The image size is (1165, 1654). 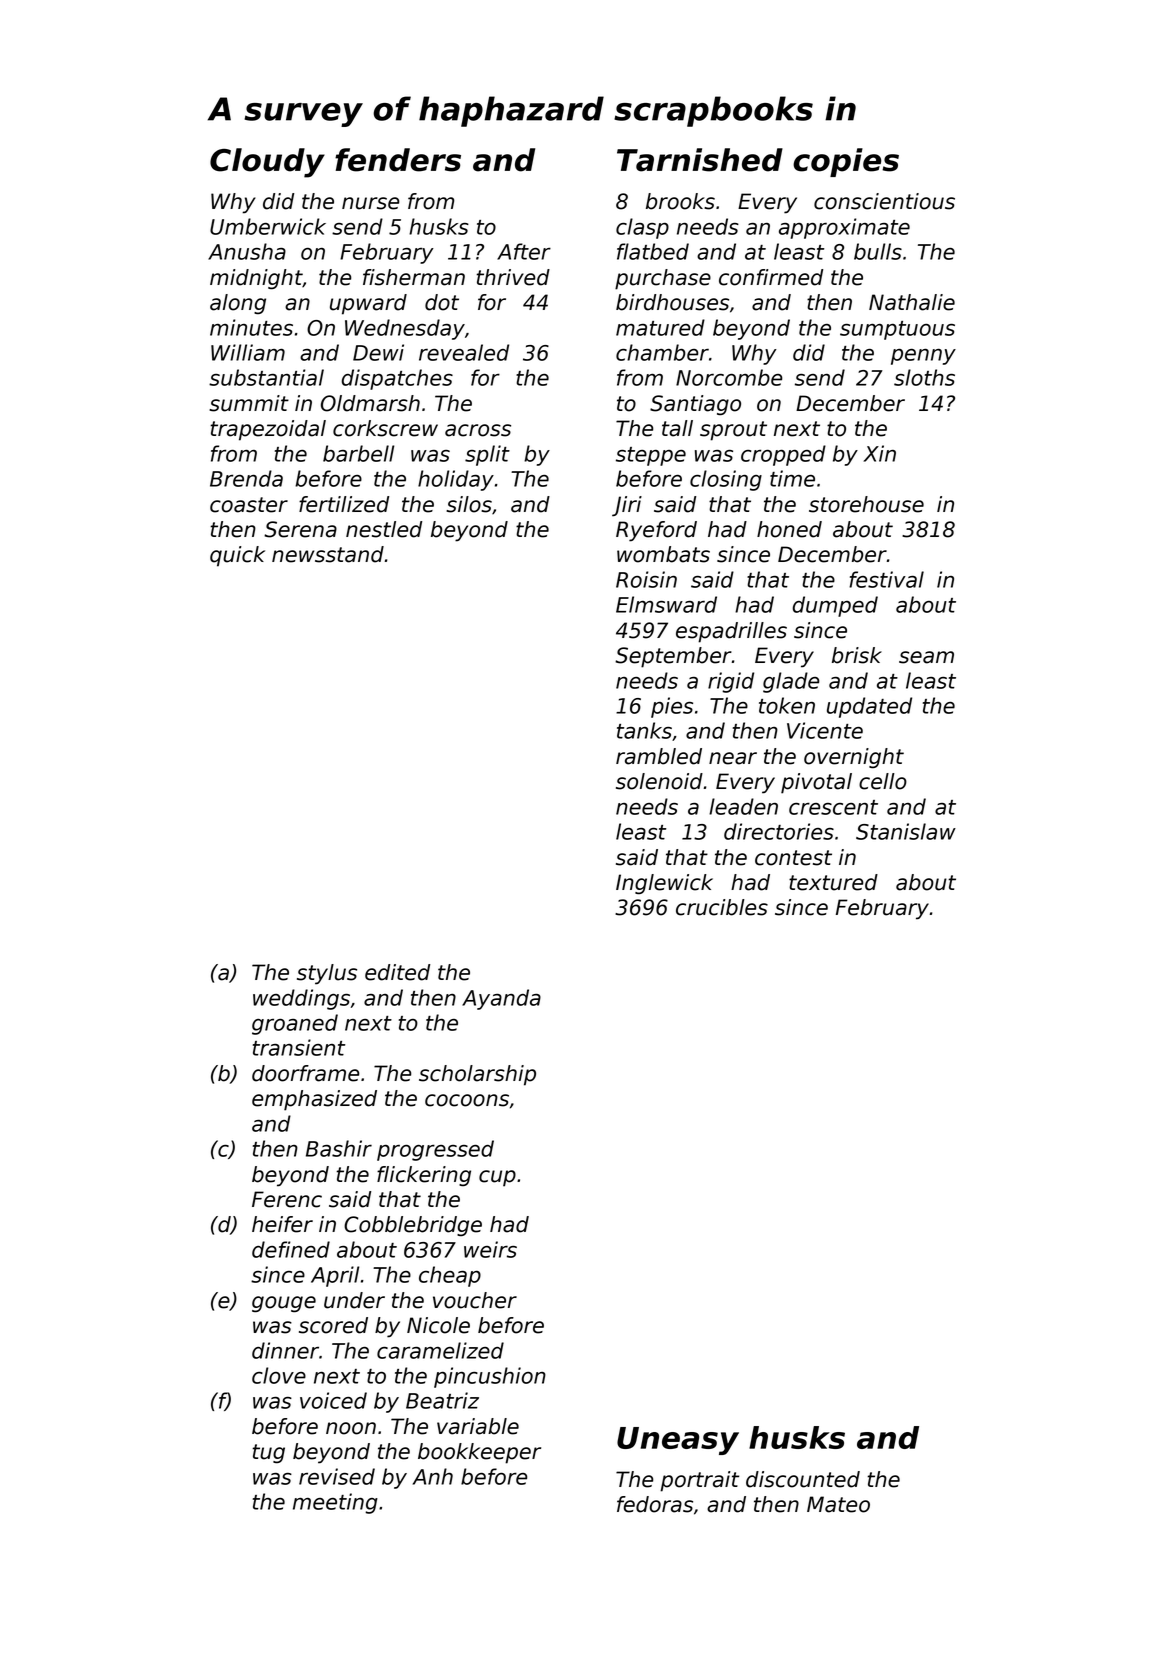 I want to click on cocoons, so click(x=467, y=1100).
